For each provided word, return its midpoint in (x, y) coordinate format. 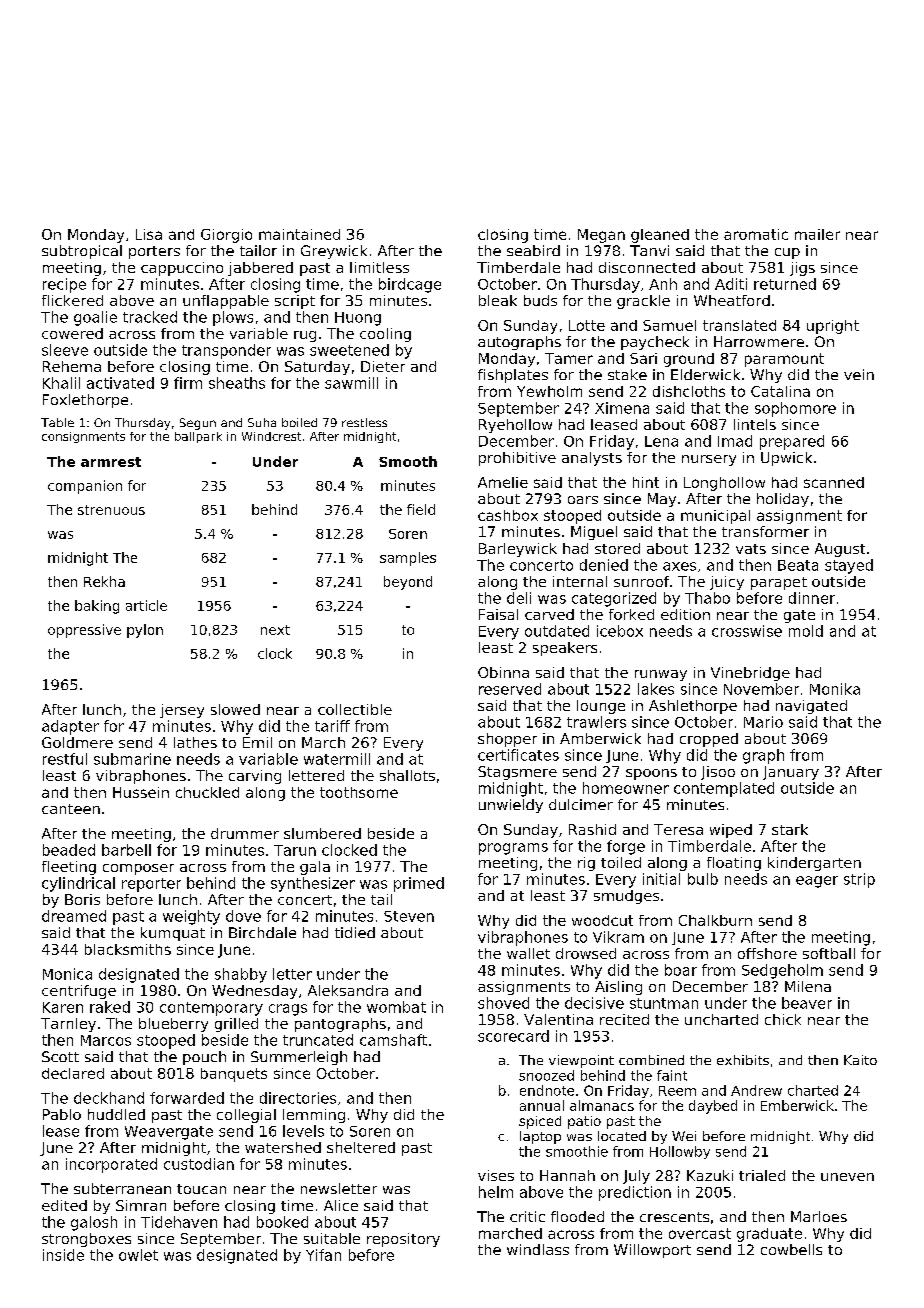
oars (583, 500)
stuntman (664, 1003)
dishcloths (689, 391)
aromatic (756, 234)
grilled (236, 1025)
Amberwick (600, 738)
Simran (141, 1205)
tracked (150, 317)
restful (65, 759)
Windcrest (271, 436)
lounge (601, 707)
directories (298, 1098)
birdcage (410, 285)
